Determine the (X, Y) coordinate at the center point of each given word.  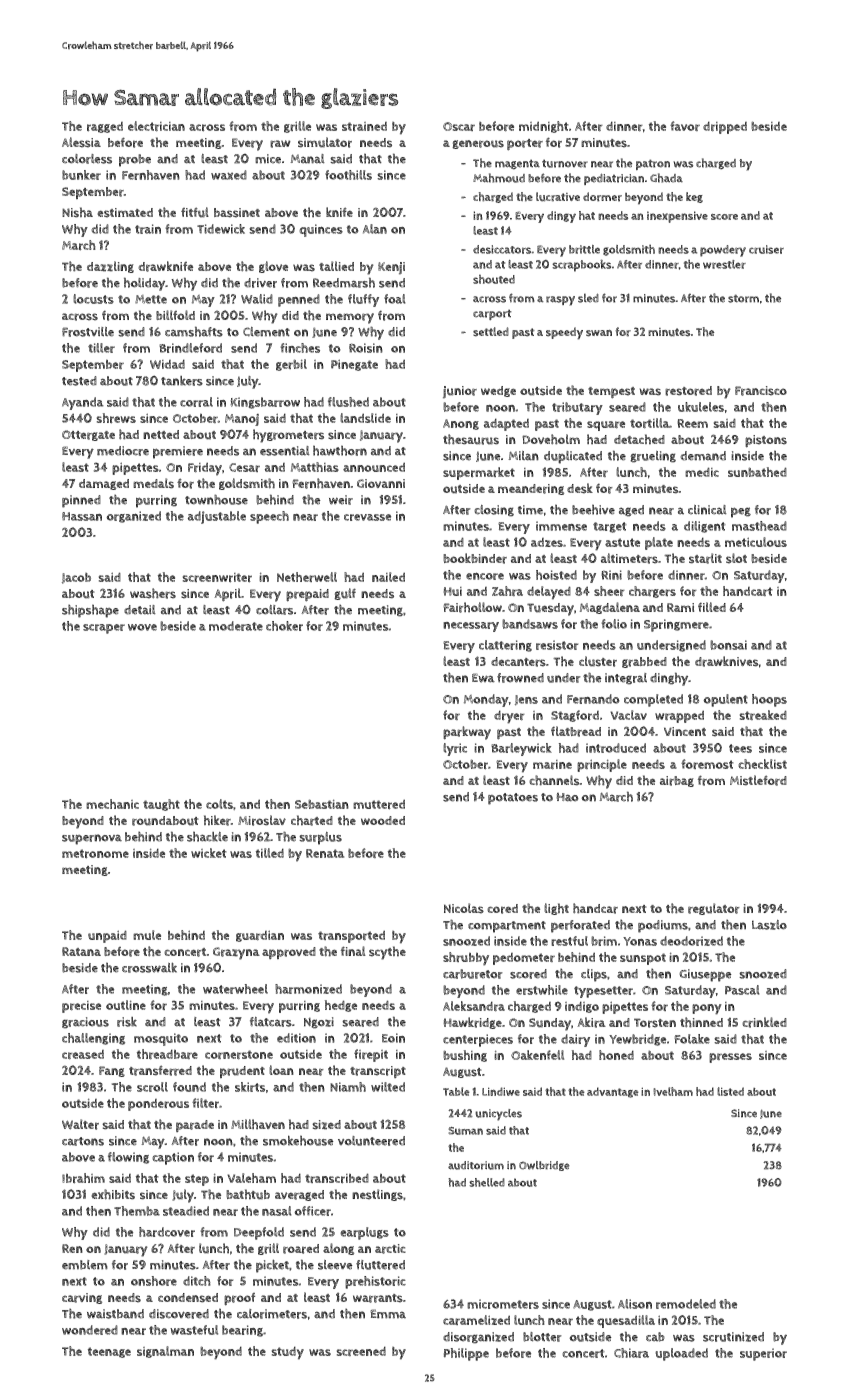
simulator (325, 142)
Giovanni (381, 483)
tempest (611, 393)
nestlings (377, 1195)
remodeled (686, 1304)
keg (694, 197)
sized (326, 1125)
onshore (154, 1281)
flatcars (271, 1022)
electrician (156, 126)
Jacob (76, 578)
